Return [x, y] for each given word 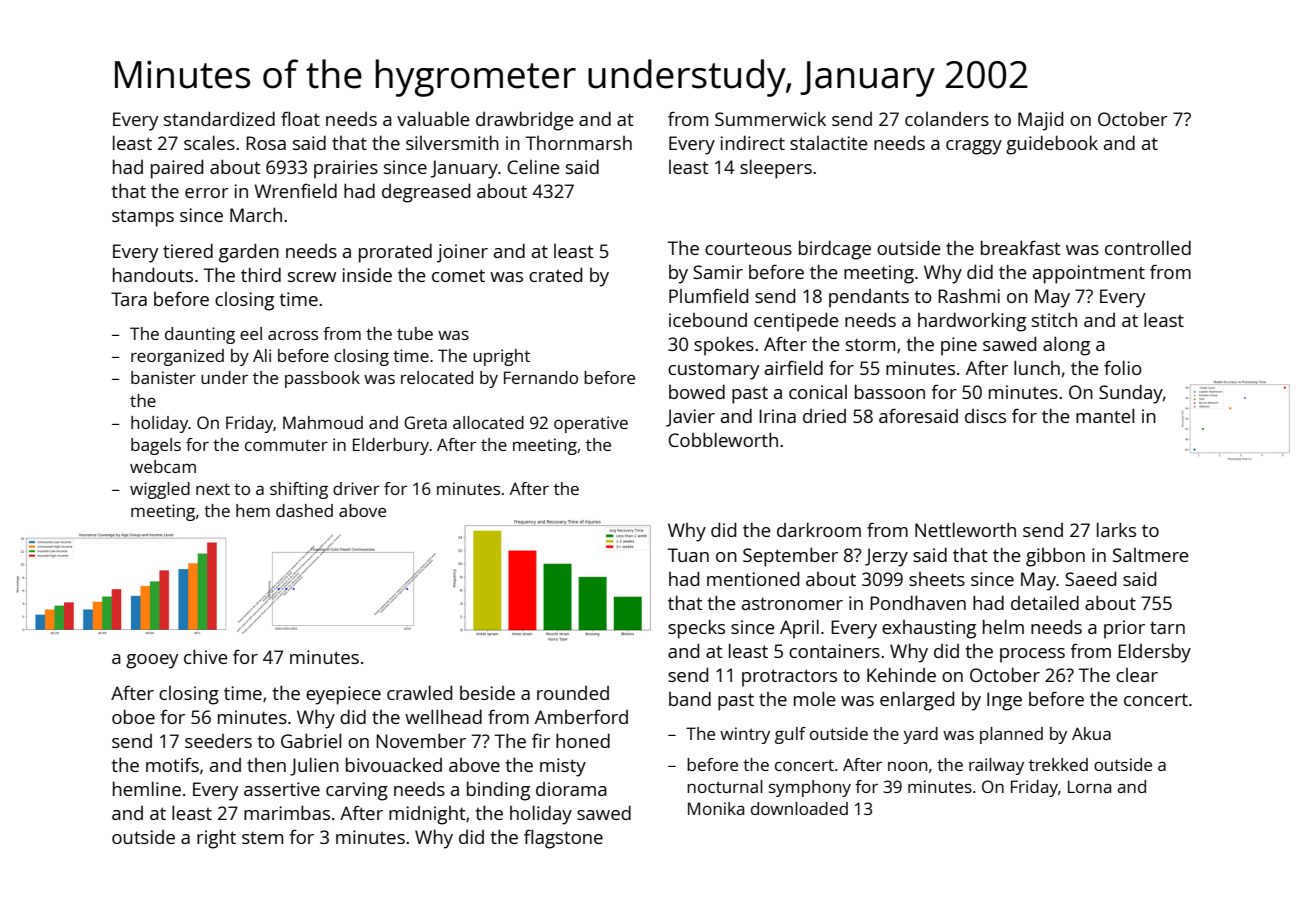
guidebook [1052, 145]
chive [206, 656]
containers [834, 651]
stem [262, 837]
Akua [1091, 733]
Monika [716, 808]
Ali [262, 355]
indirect [752, 142]
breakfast [1021, 247]
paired [177, 169]
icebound [708, 320]
